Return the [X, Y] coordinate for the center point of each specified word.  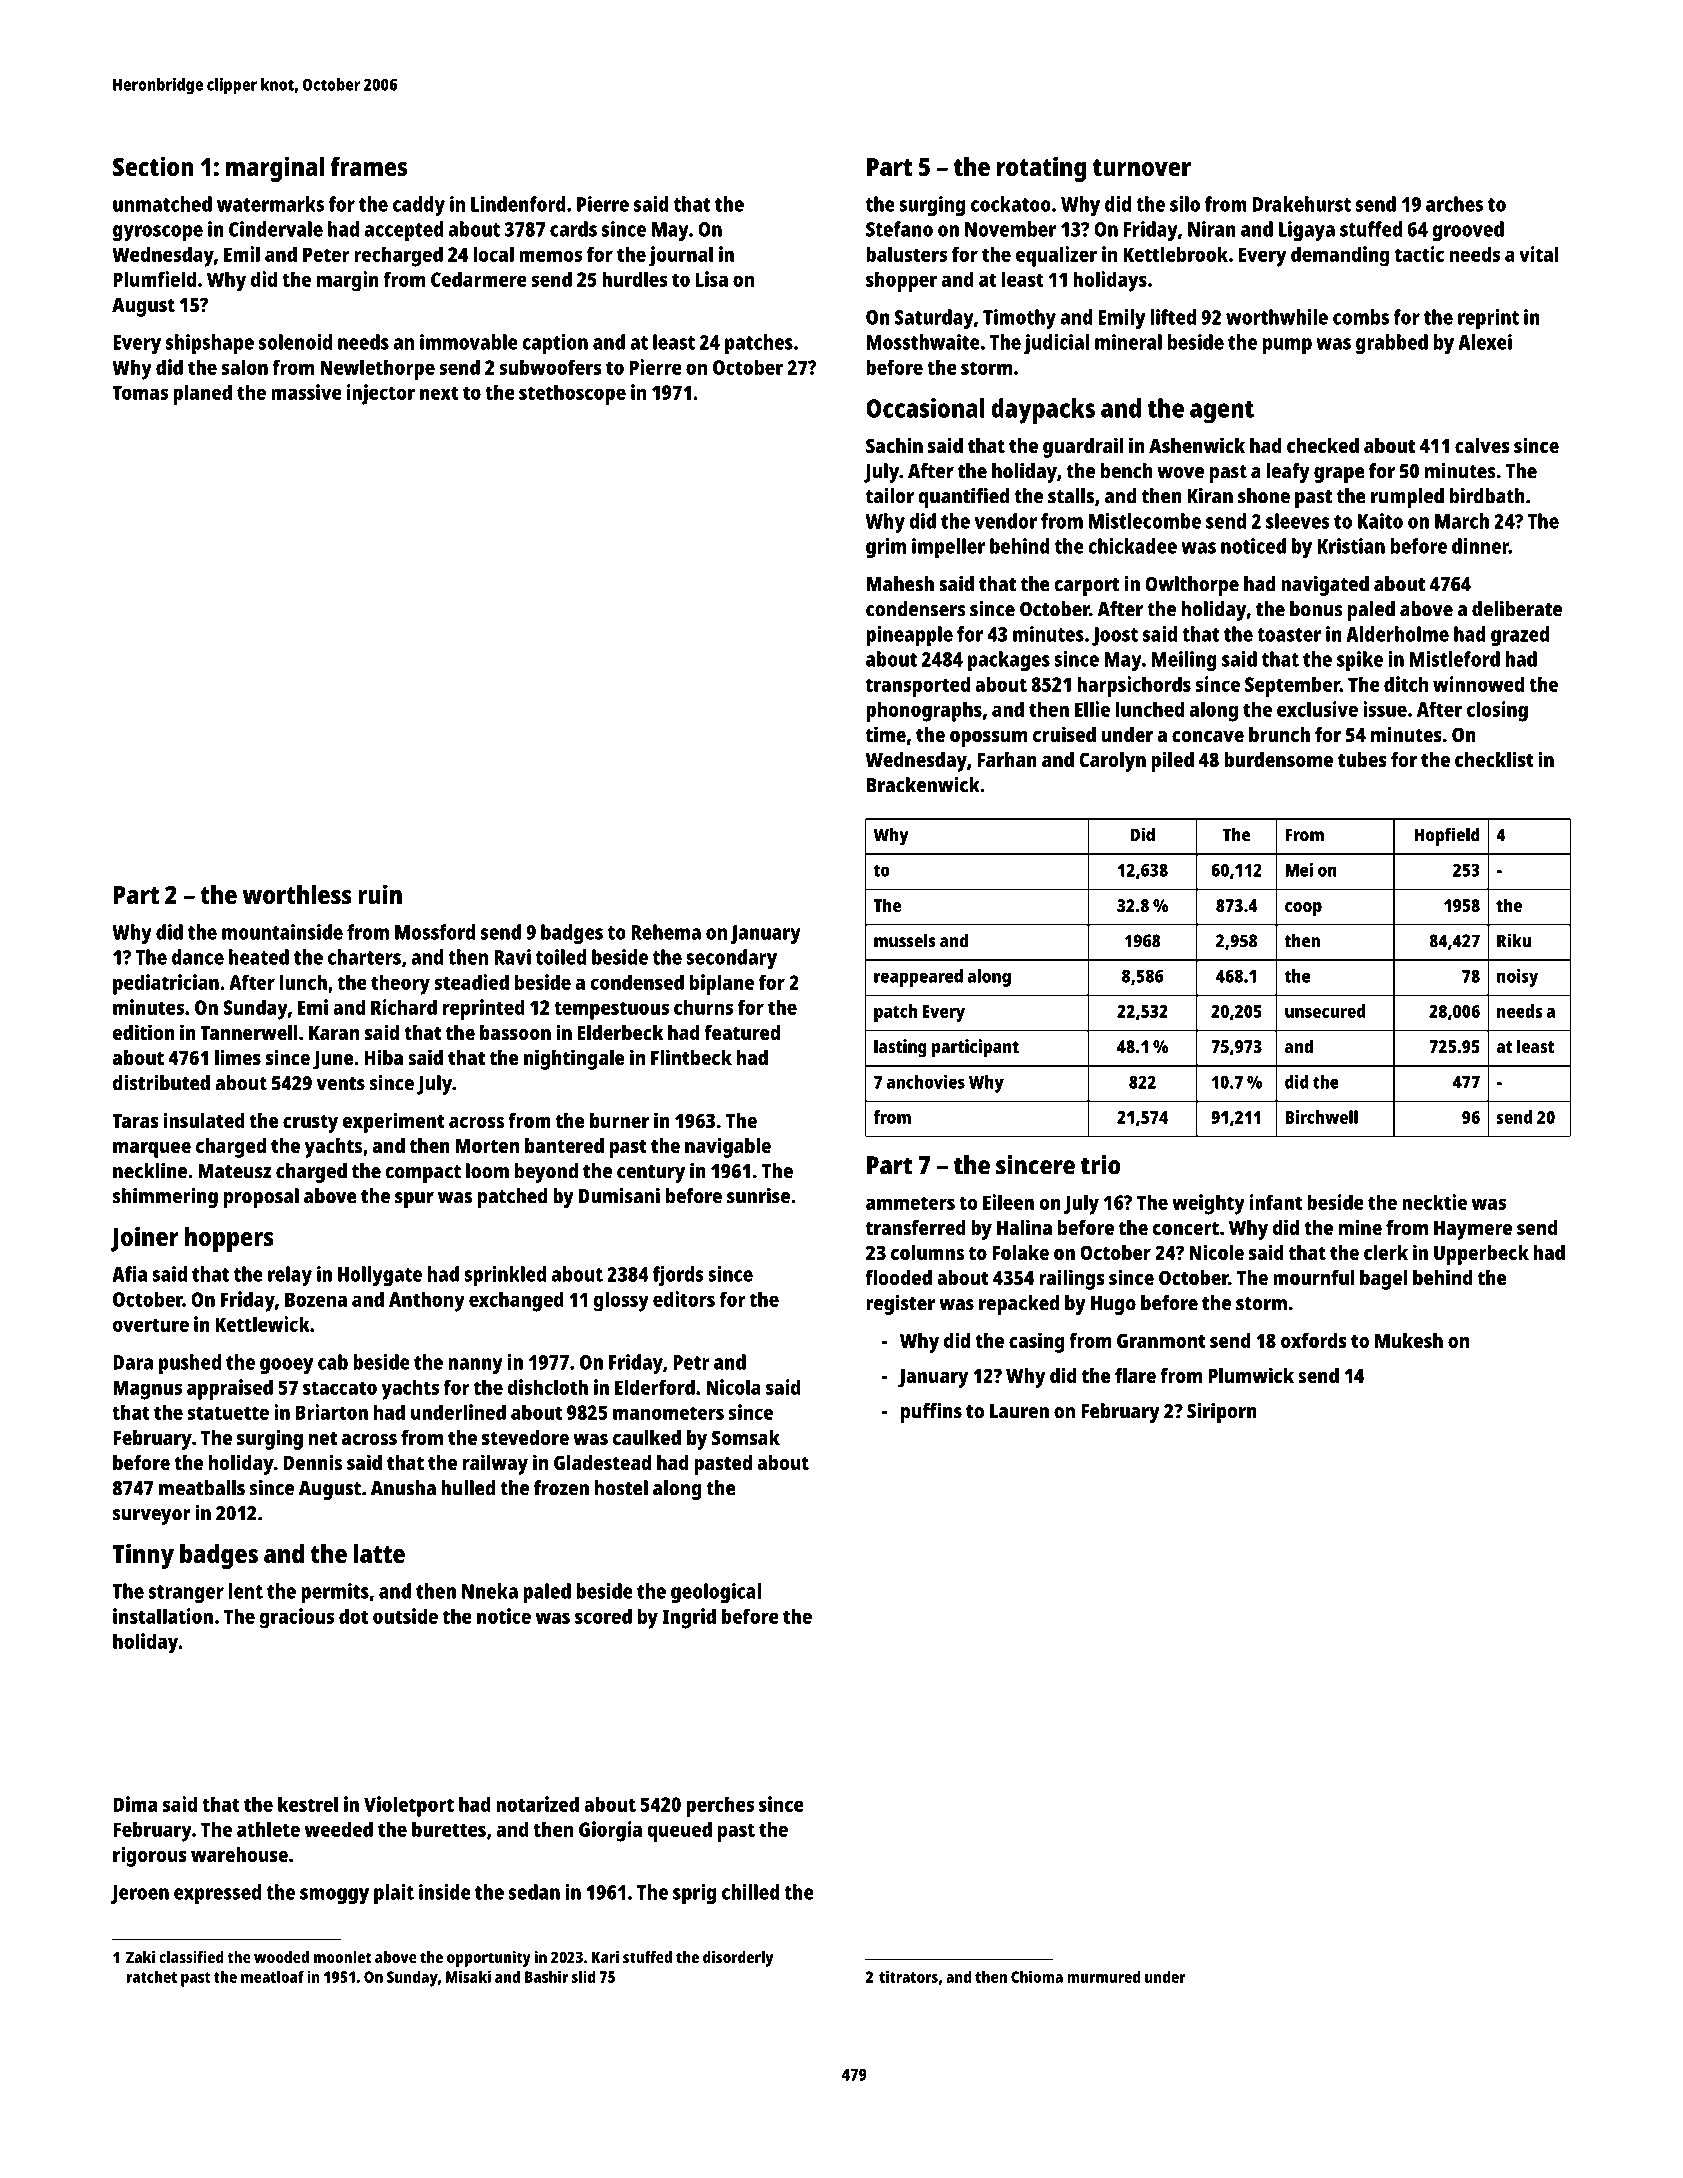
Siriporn [1222, 1413]
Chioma [1037, 1976]
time [886, 734]
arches [1454, 204]
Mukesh [1409, 1340]
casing [1037, 1342]
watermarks [270, 204]
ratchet [152, 1977]
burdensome [1278, 759]
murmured [1103, 1977]
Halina [1024, 1227]
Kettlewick [262, 1324]
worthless [297, 894]
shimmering [165, 1198]
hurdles [635, 279]
